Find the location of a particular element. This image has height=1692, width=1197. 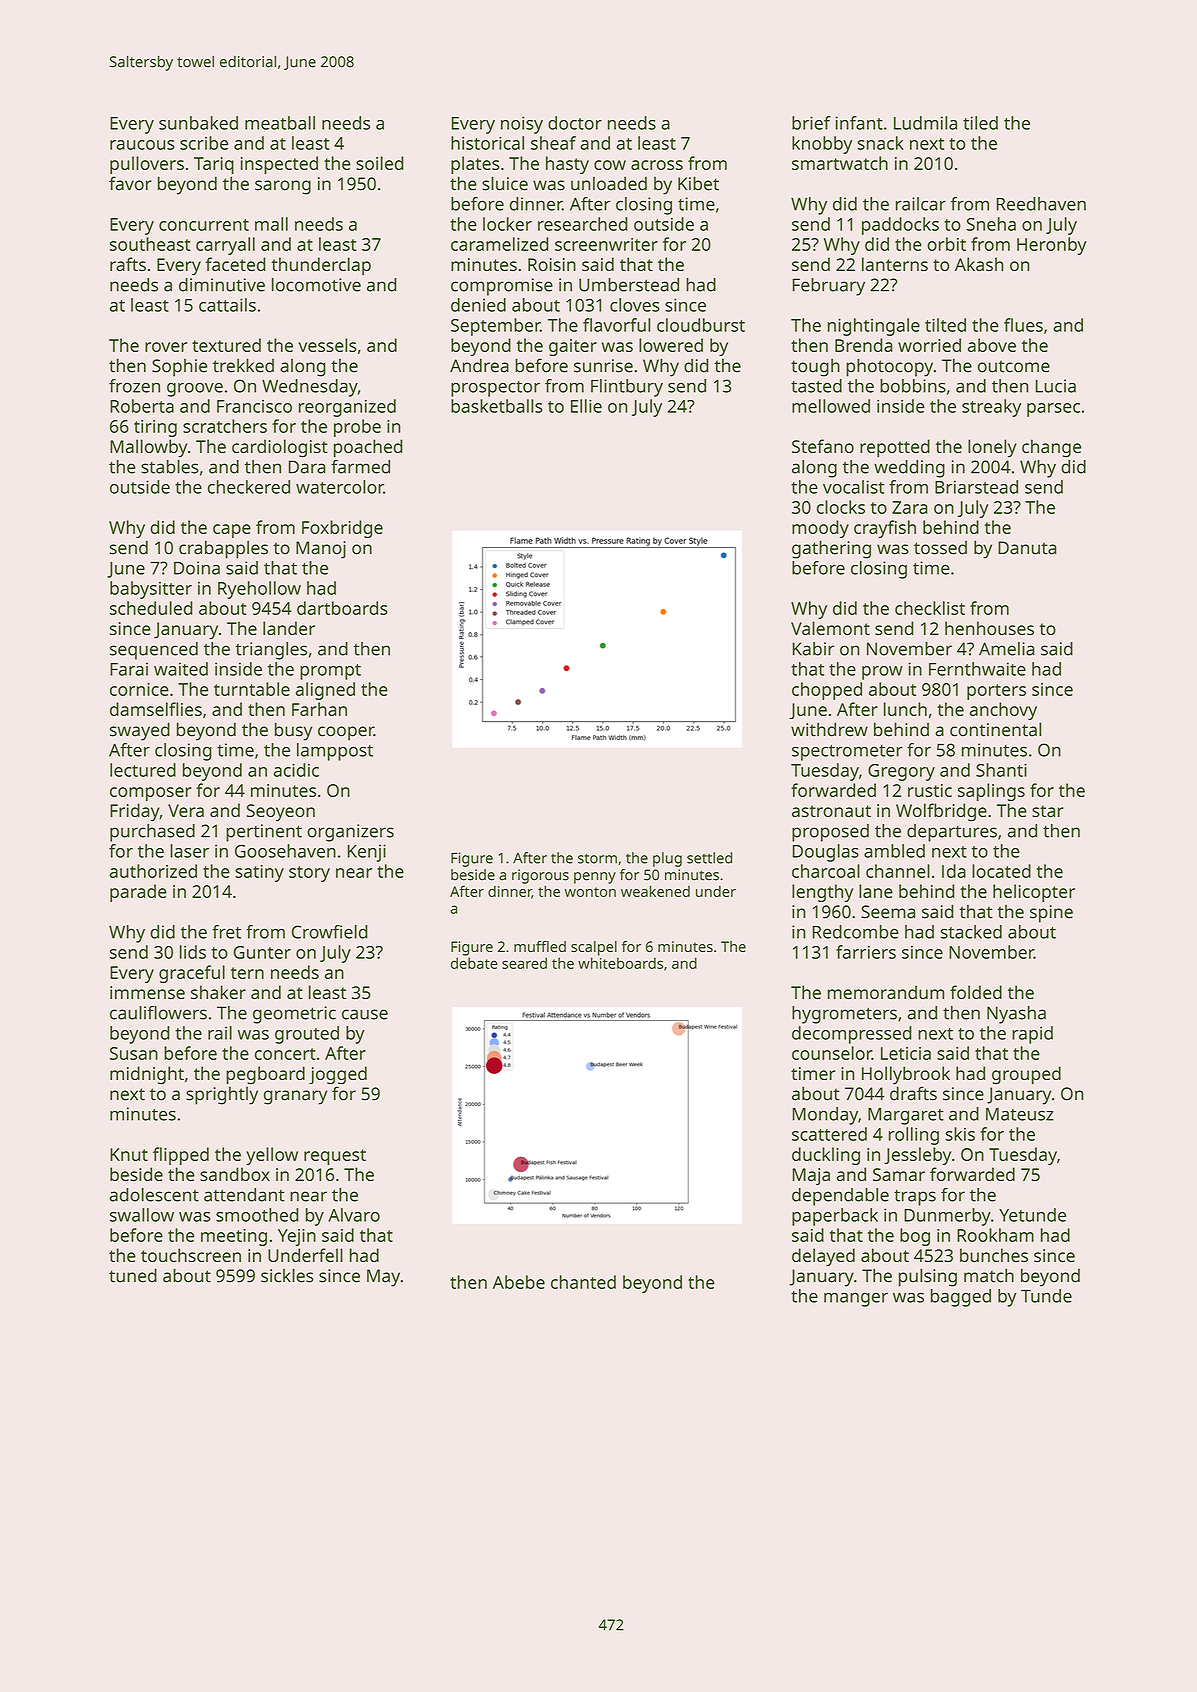

astronaut is located at coordinates (831, 811).
